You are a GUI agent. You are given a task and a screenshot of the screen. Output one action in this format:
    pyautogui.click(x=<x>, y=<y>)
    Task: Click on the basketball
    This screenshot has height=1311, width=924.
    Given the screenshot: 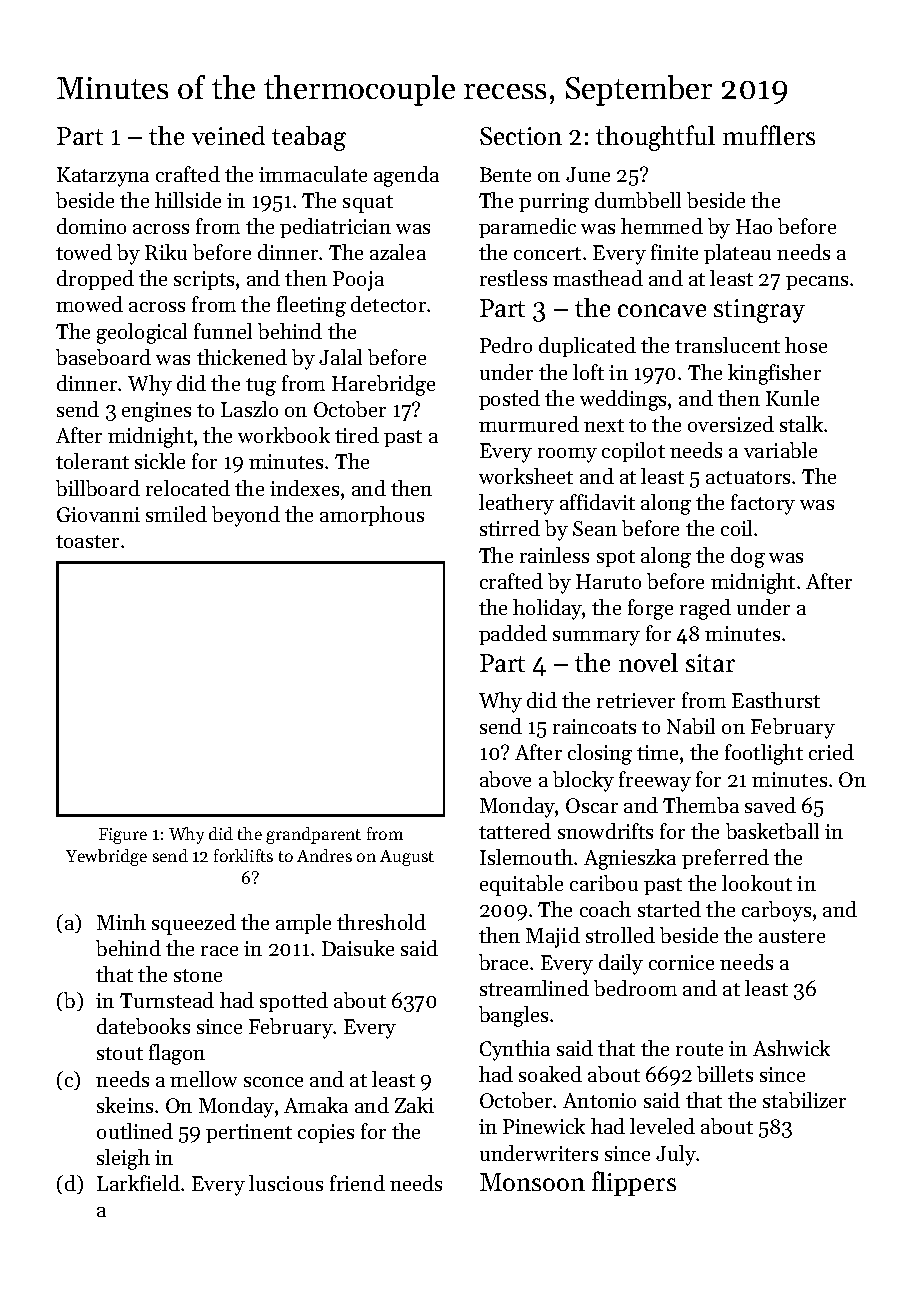 What is the action you would take?
    pyautogui.click(x=772, y=831)
